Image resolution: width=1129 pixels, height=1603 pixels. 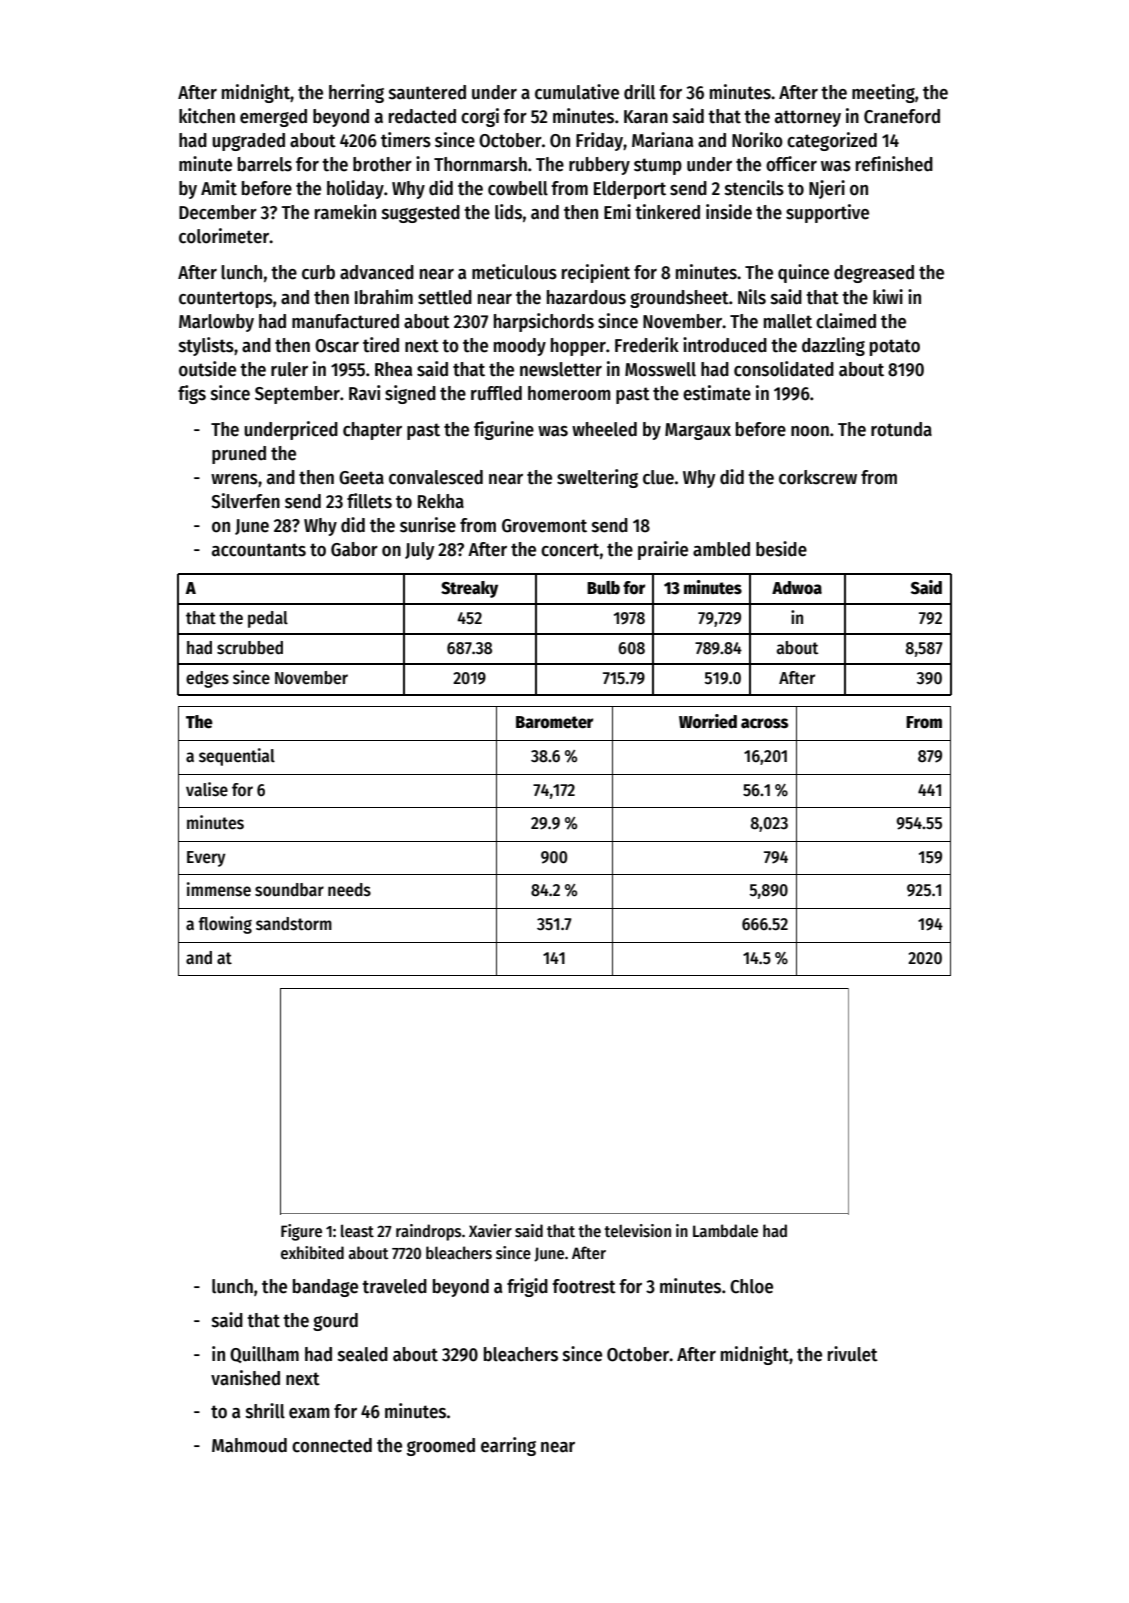 I want to click on Lambdale, so click(x=725, y=1230).
